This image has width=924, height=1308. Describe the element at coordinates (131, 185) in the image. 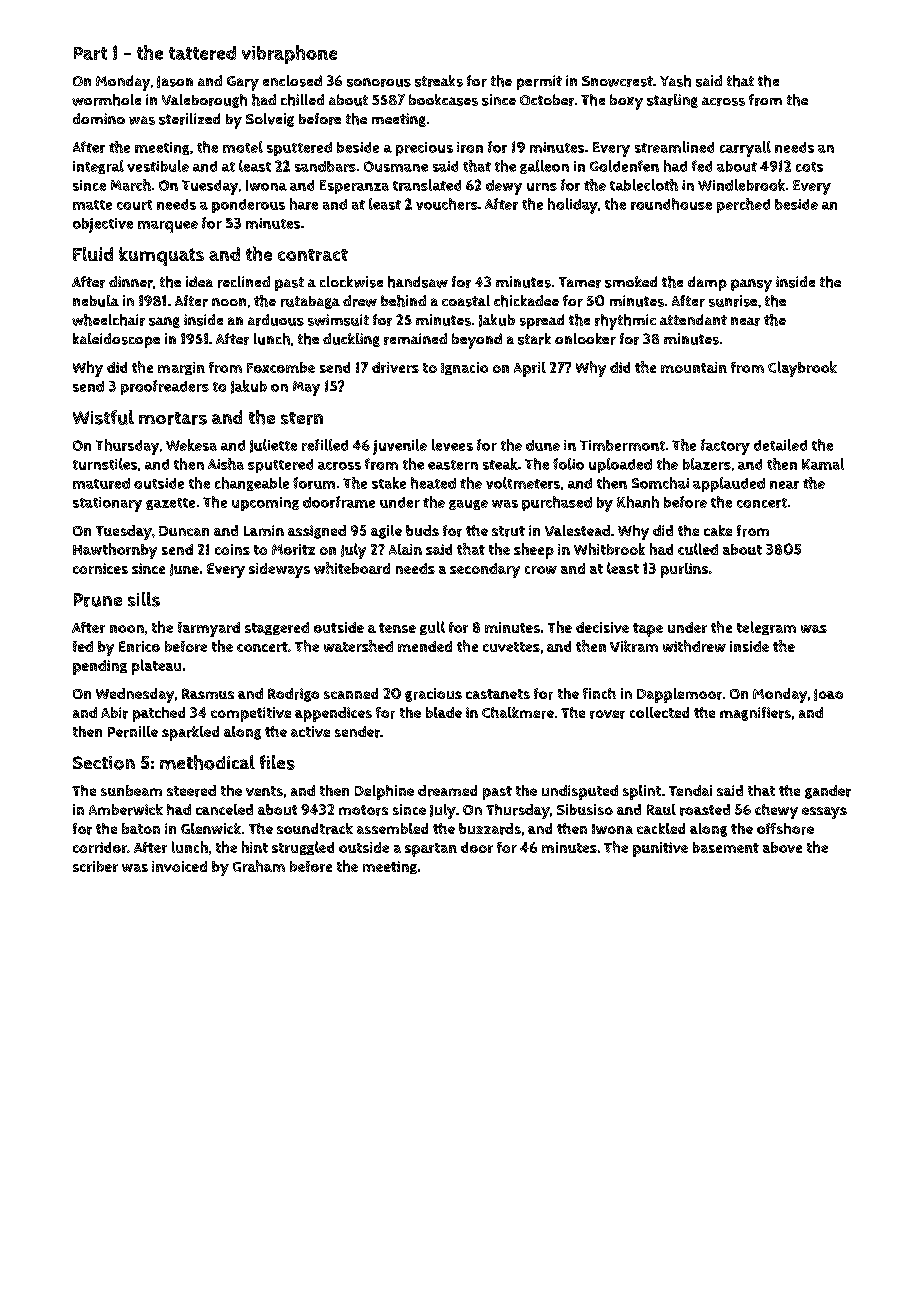

I see `March` at that location.
